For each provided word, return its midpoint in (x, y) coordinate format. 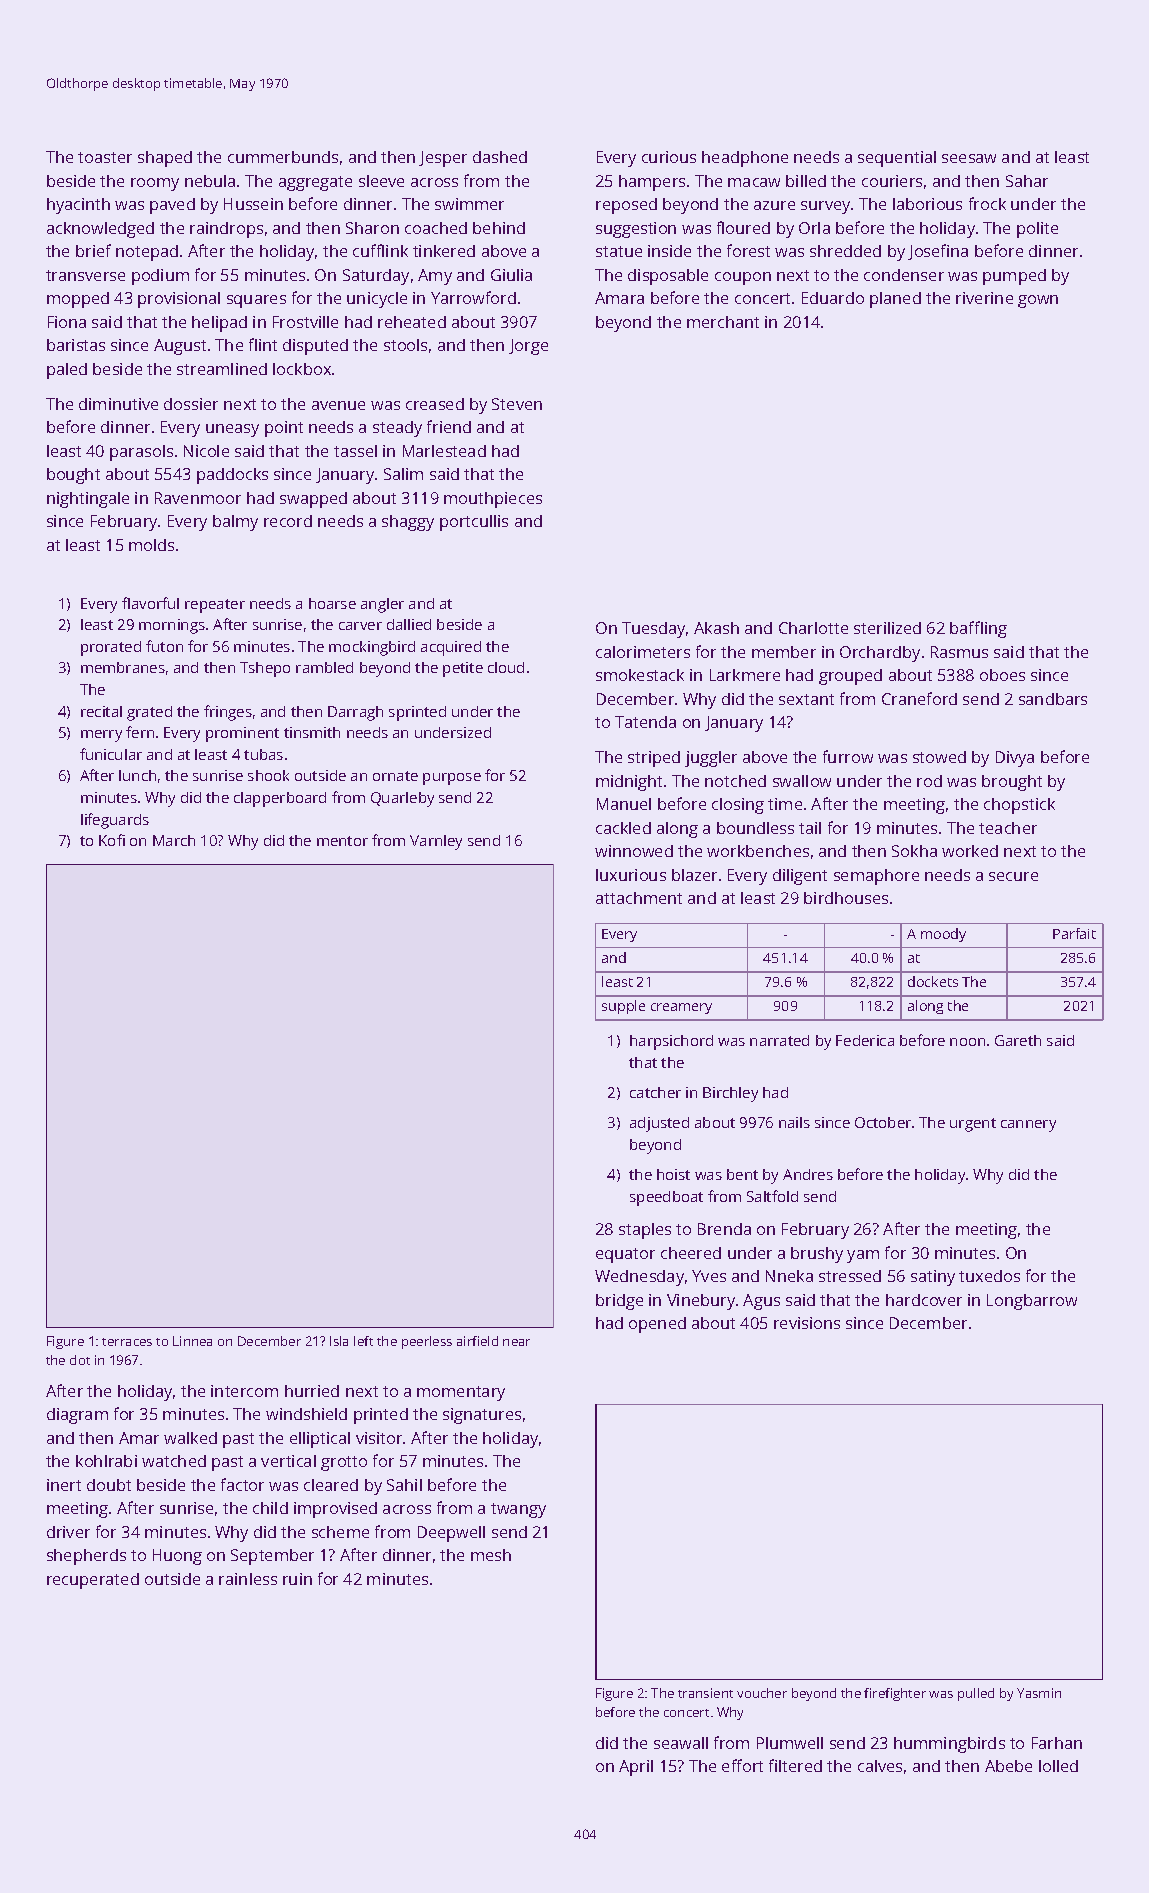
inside (669, 251)
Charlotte (813, 628)
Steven (517, 404)
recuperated (93, 1581)
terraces (127, 1342)
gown (1038, 301)
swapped (313, 500)
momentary (461, 1393)
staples (645, 1231)
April (636, 1768)
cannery (1028, 1126)
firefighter (895, 1694)
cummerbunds (283, 157)
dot (80, 1360)
